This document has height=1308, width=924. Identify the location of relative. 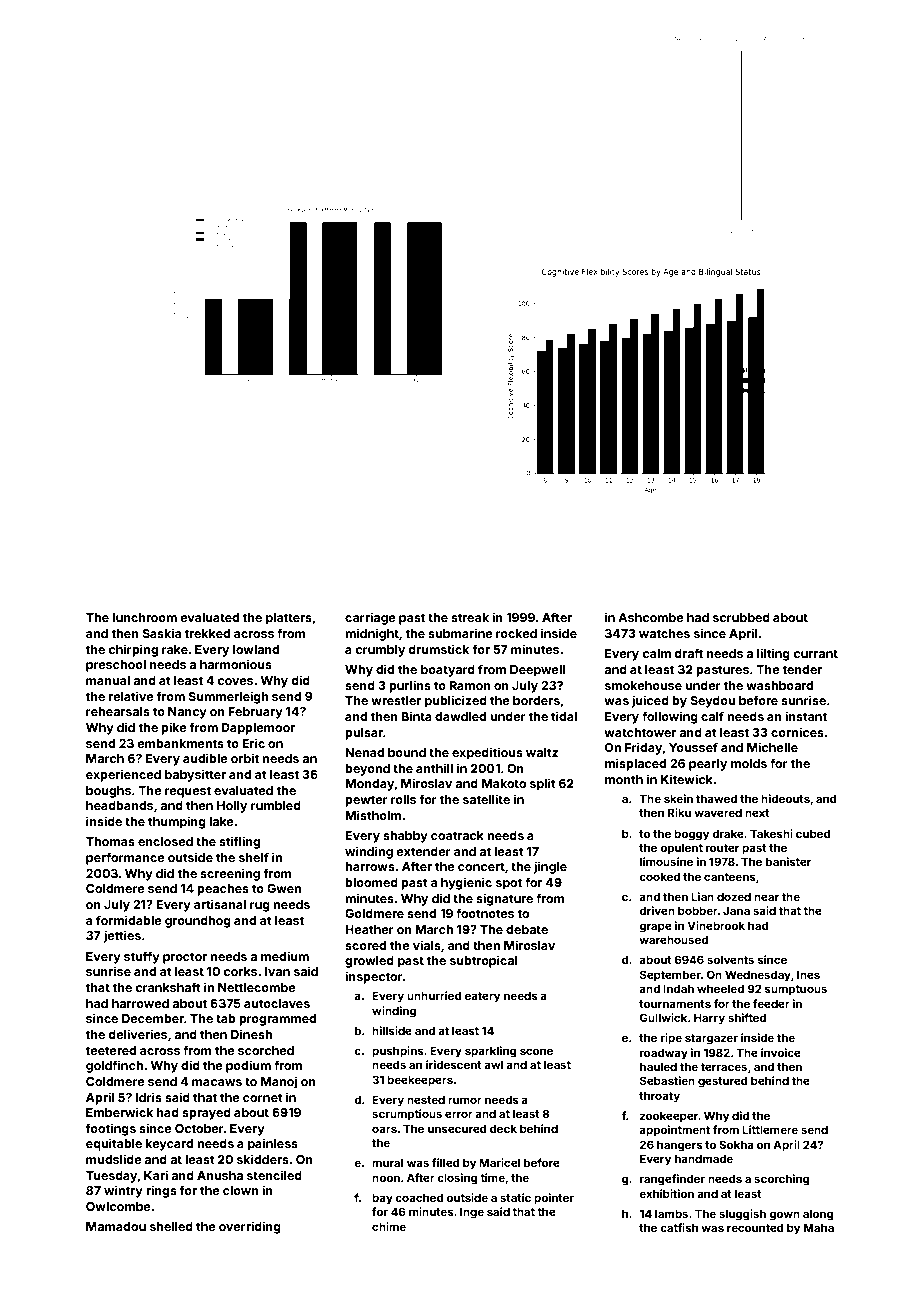
(131, 696).
